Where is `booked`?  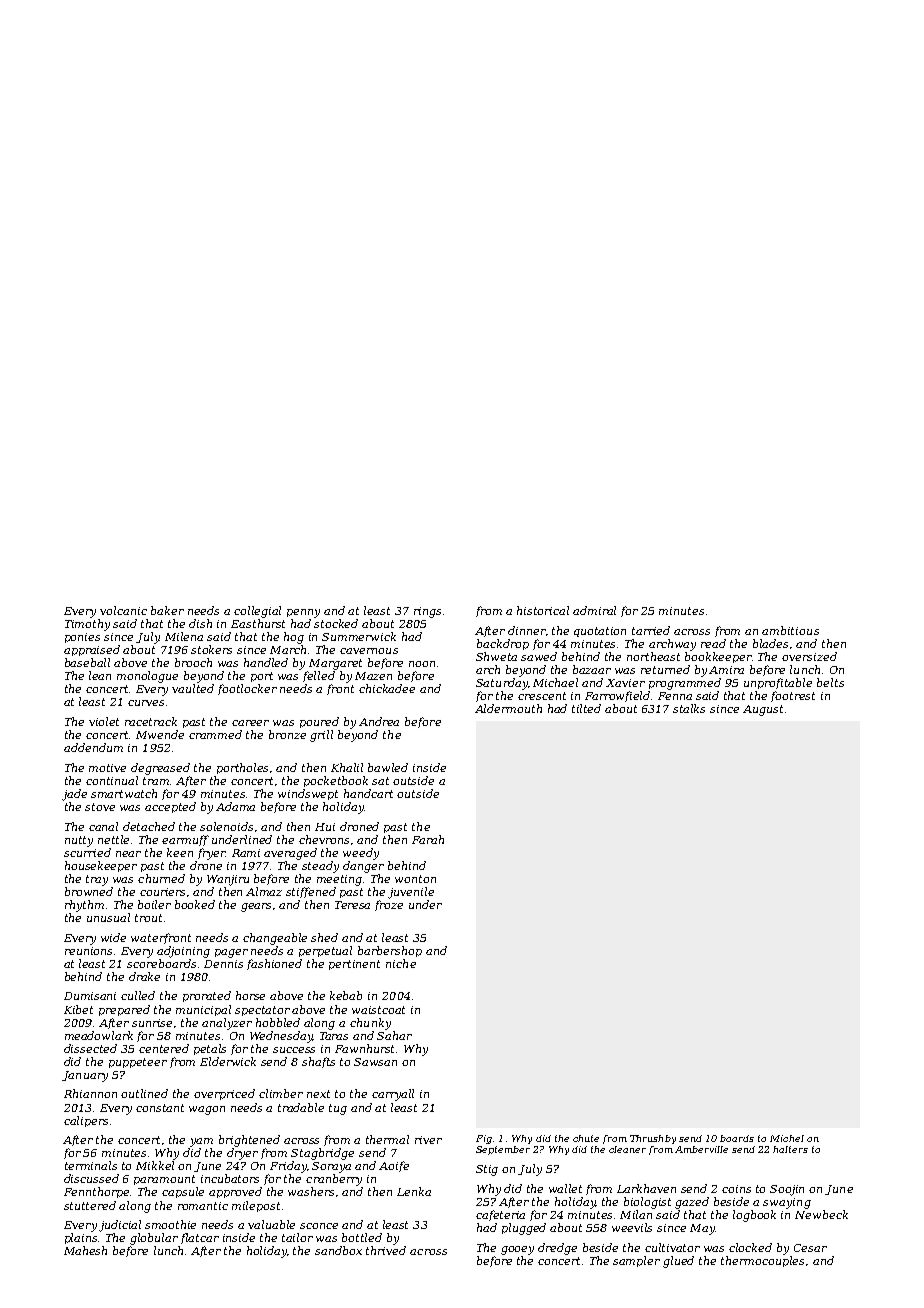 booked is located at coordinates (195, 904).
